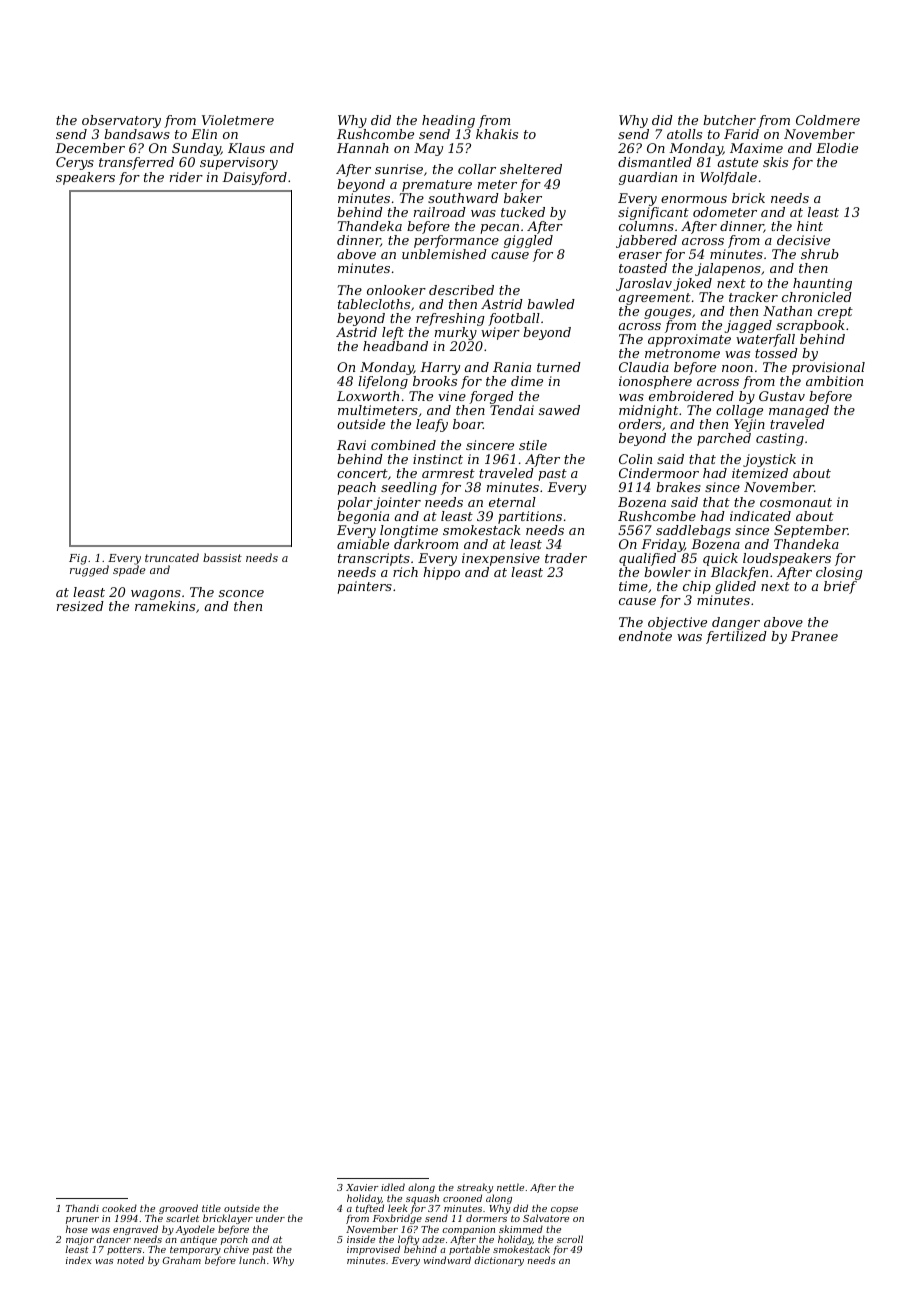 This screenshot has height=1308, width=924. I want to click on Fig, so click(78, 559).
